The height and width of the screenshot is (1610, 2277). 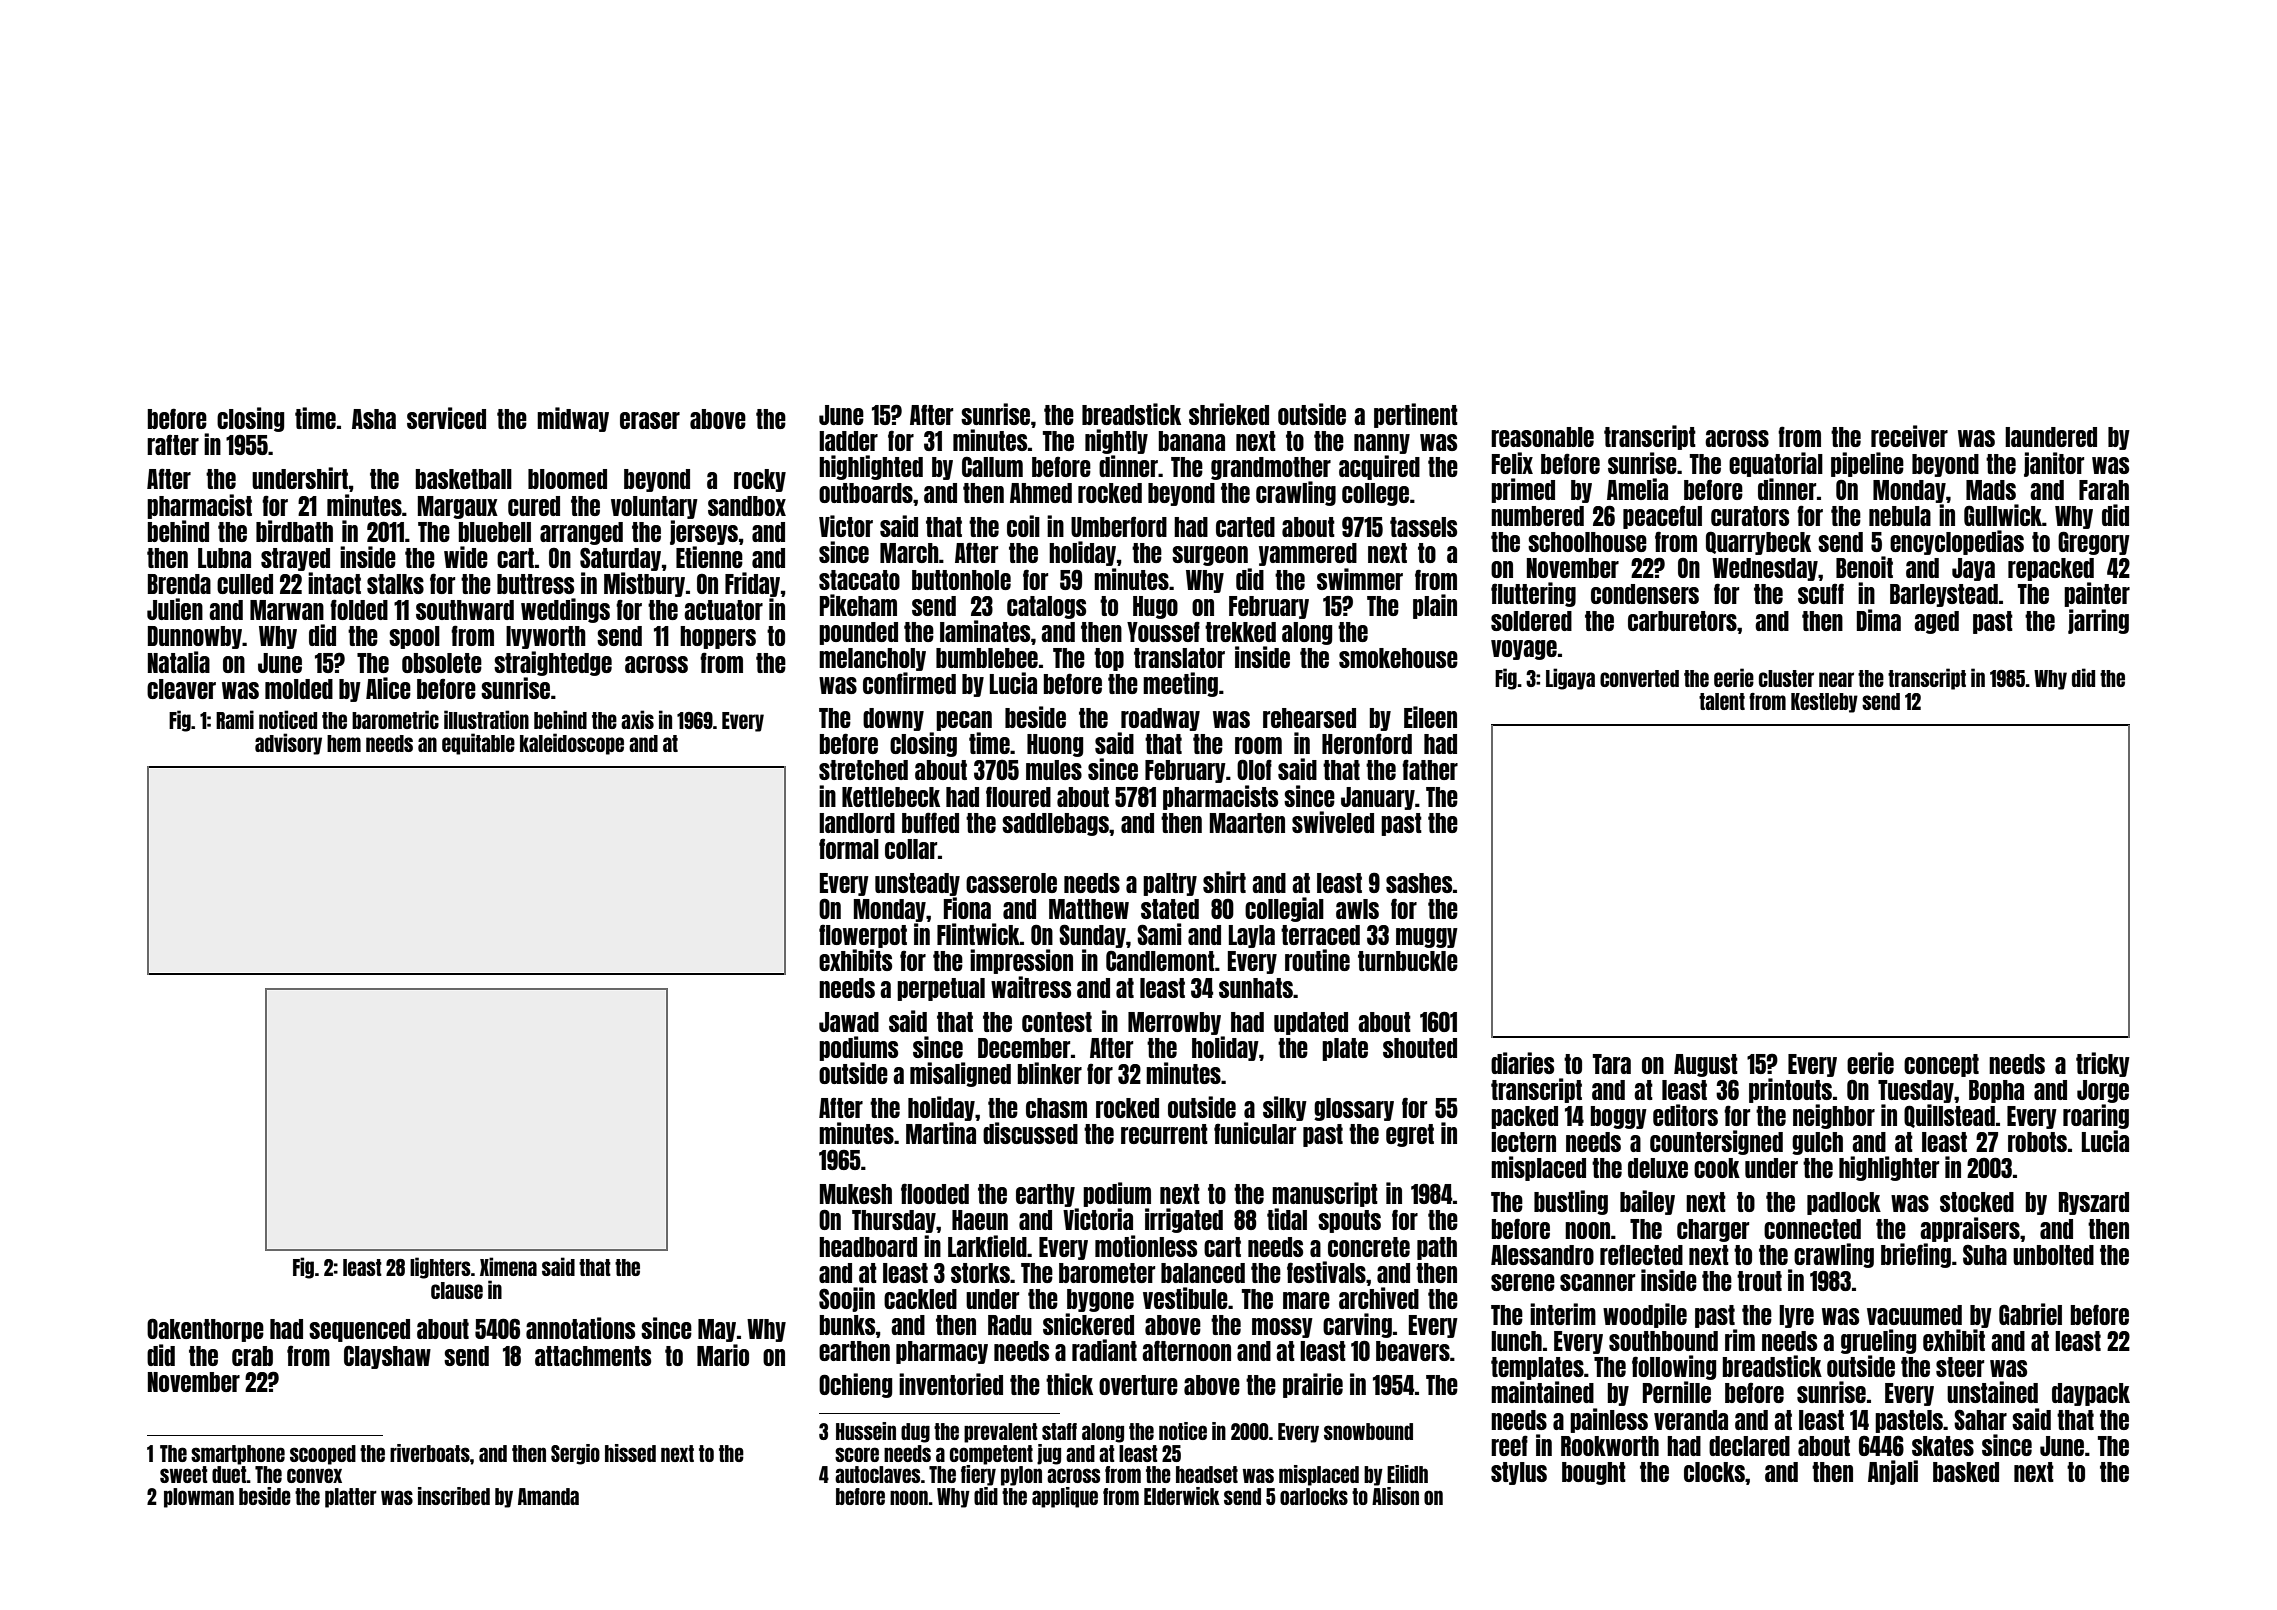 I want to click on Elderwick, so click(x=1182, y=1496).
